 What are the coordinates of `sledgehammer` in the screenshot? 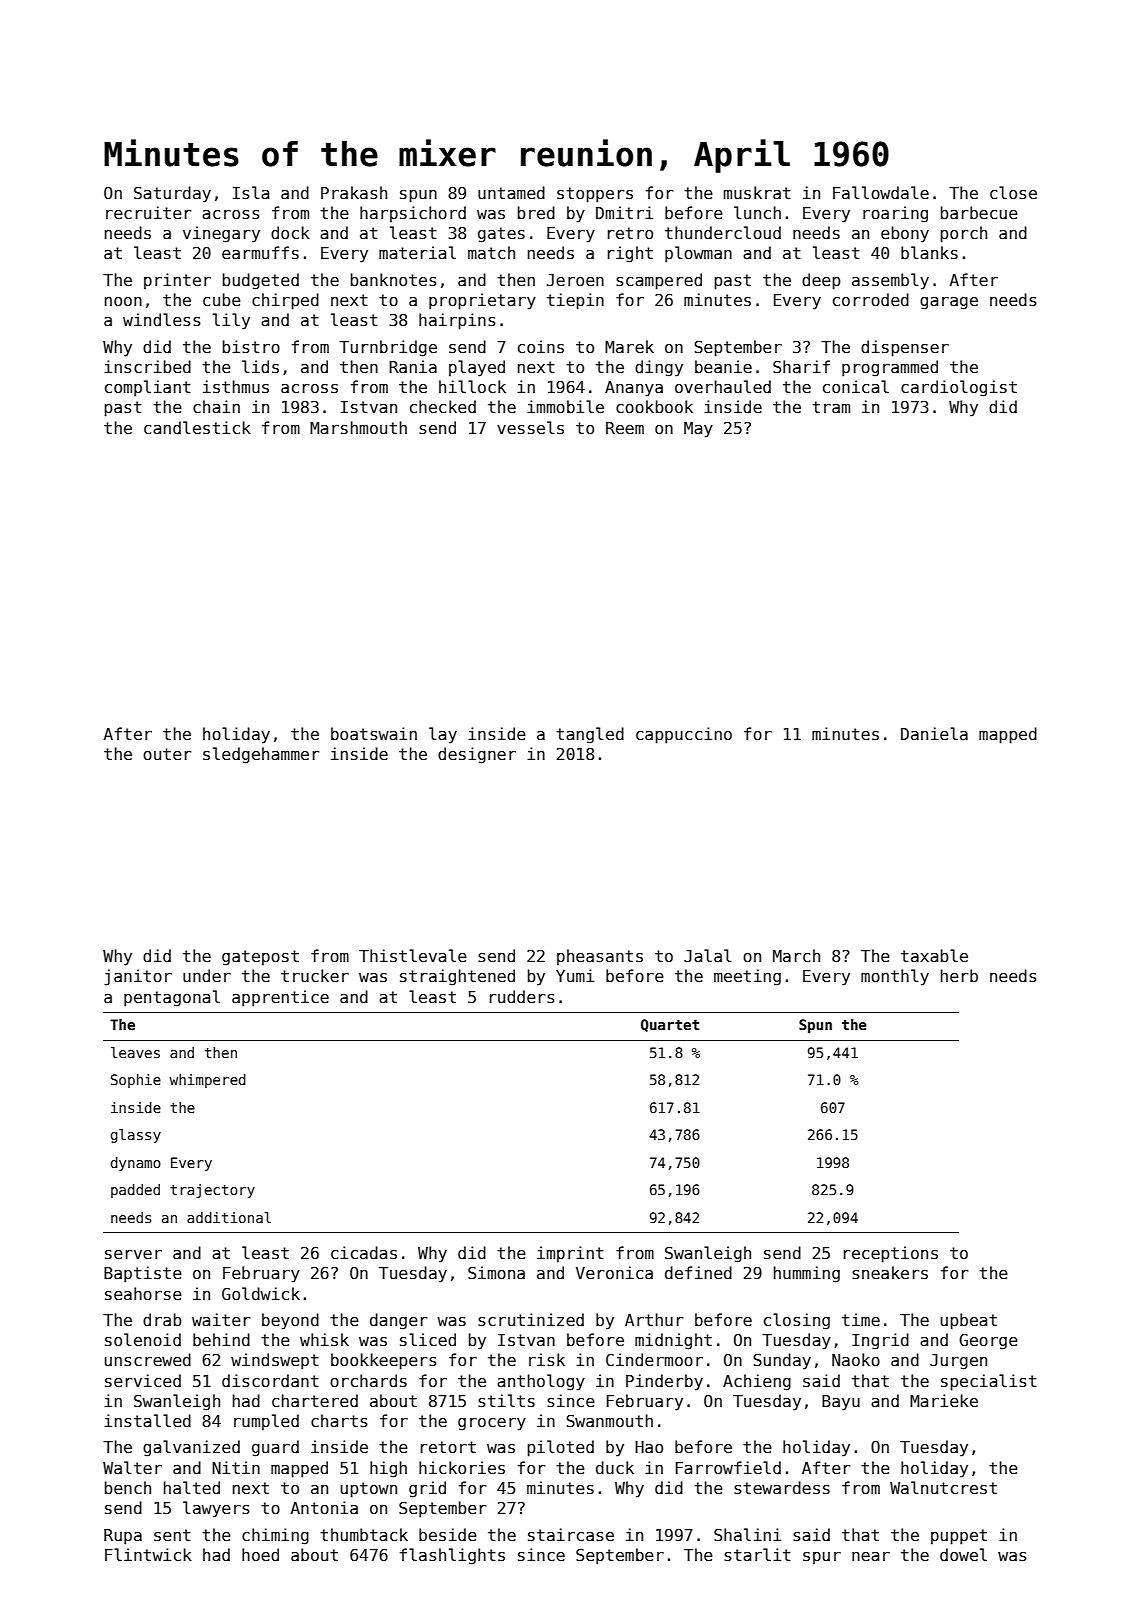 It's located at (261, 755).
